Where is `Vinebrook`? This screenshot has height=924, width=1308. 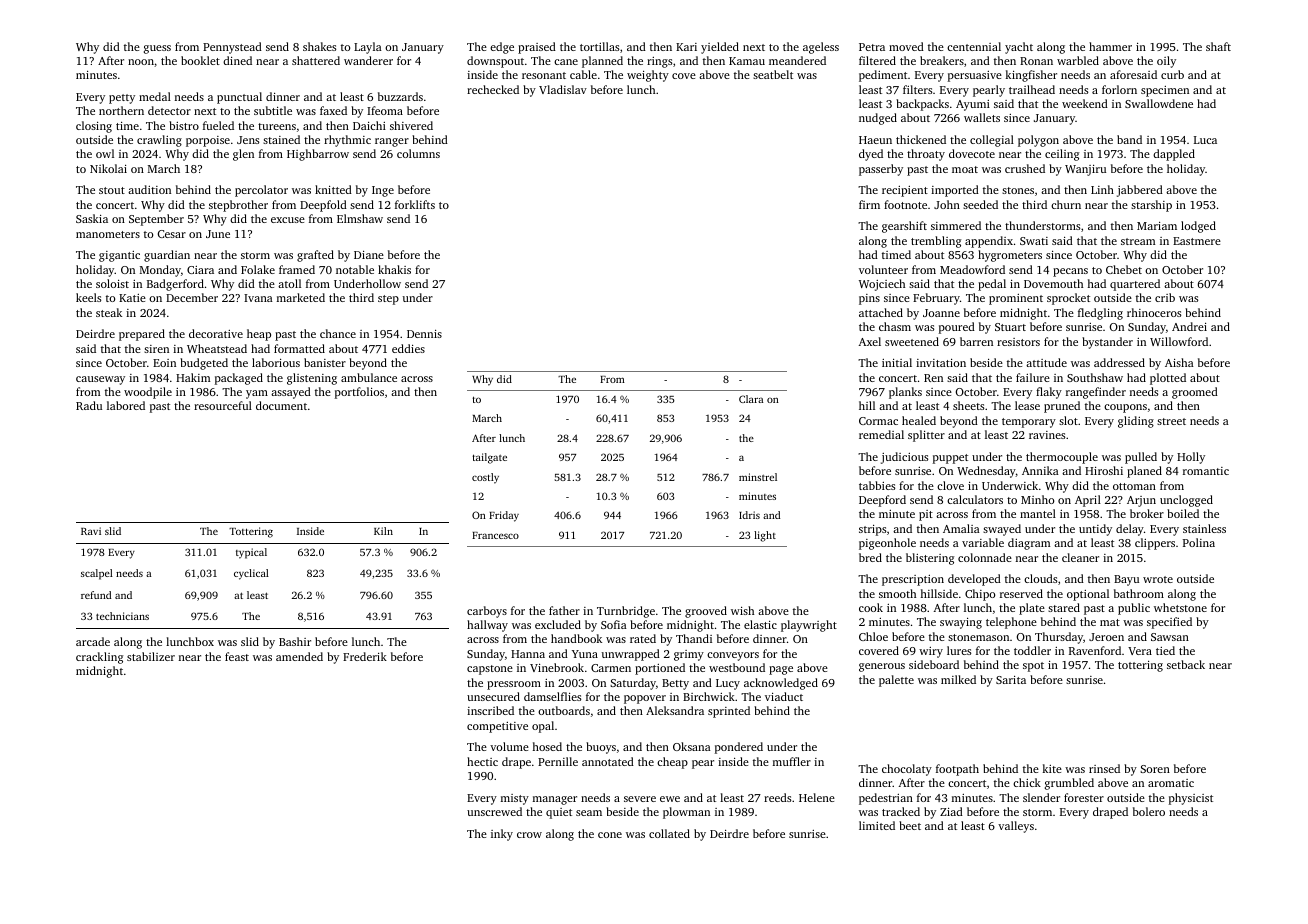 Vinebrook is located at coordinates (557, 667).
